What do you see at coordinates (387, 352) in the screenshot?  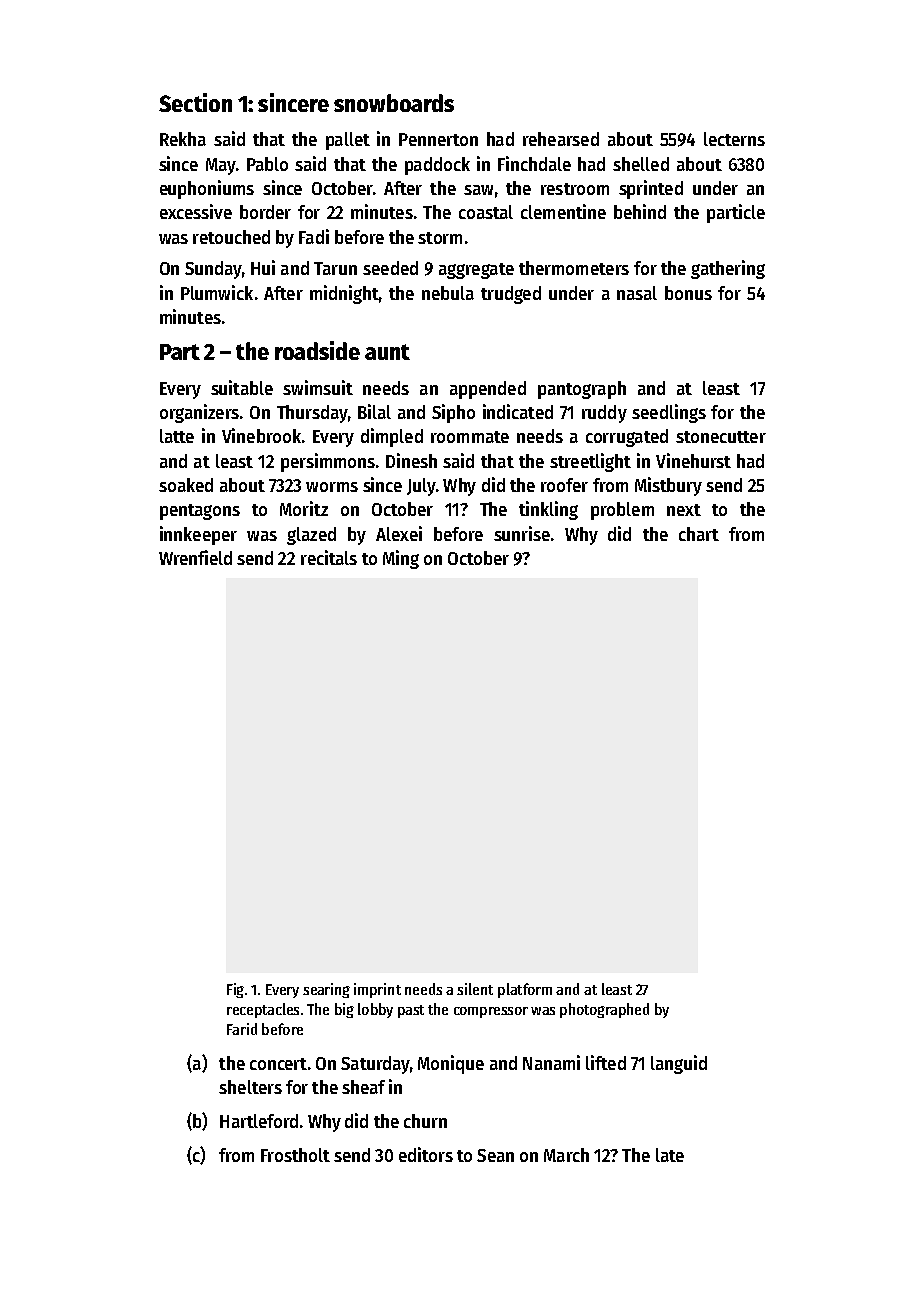 I see `aunt` at bounding box center [387, 352].
